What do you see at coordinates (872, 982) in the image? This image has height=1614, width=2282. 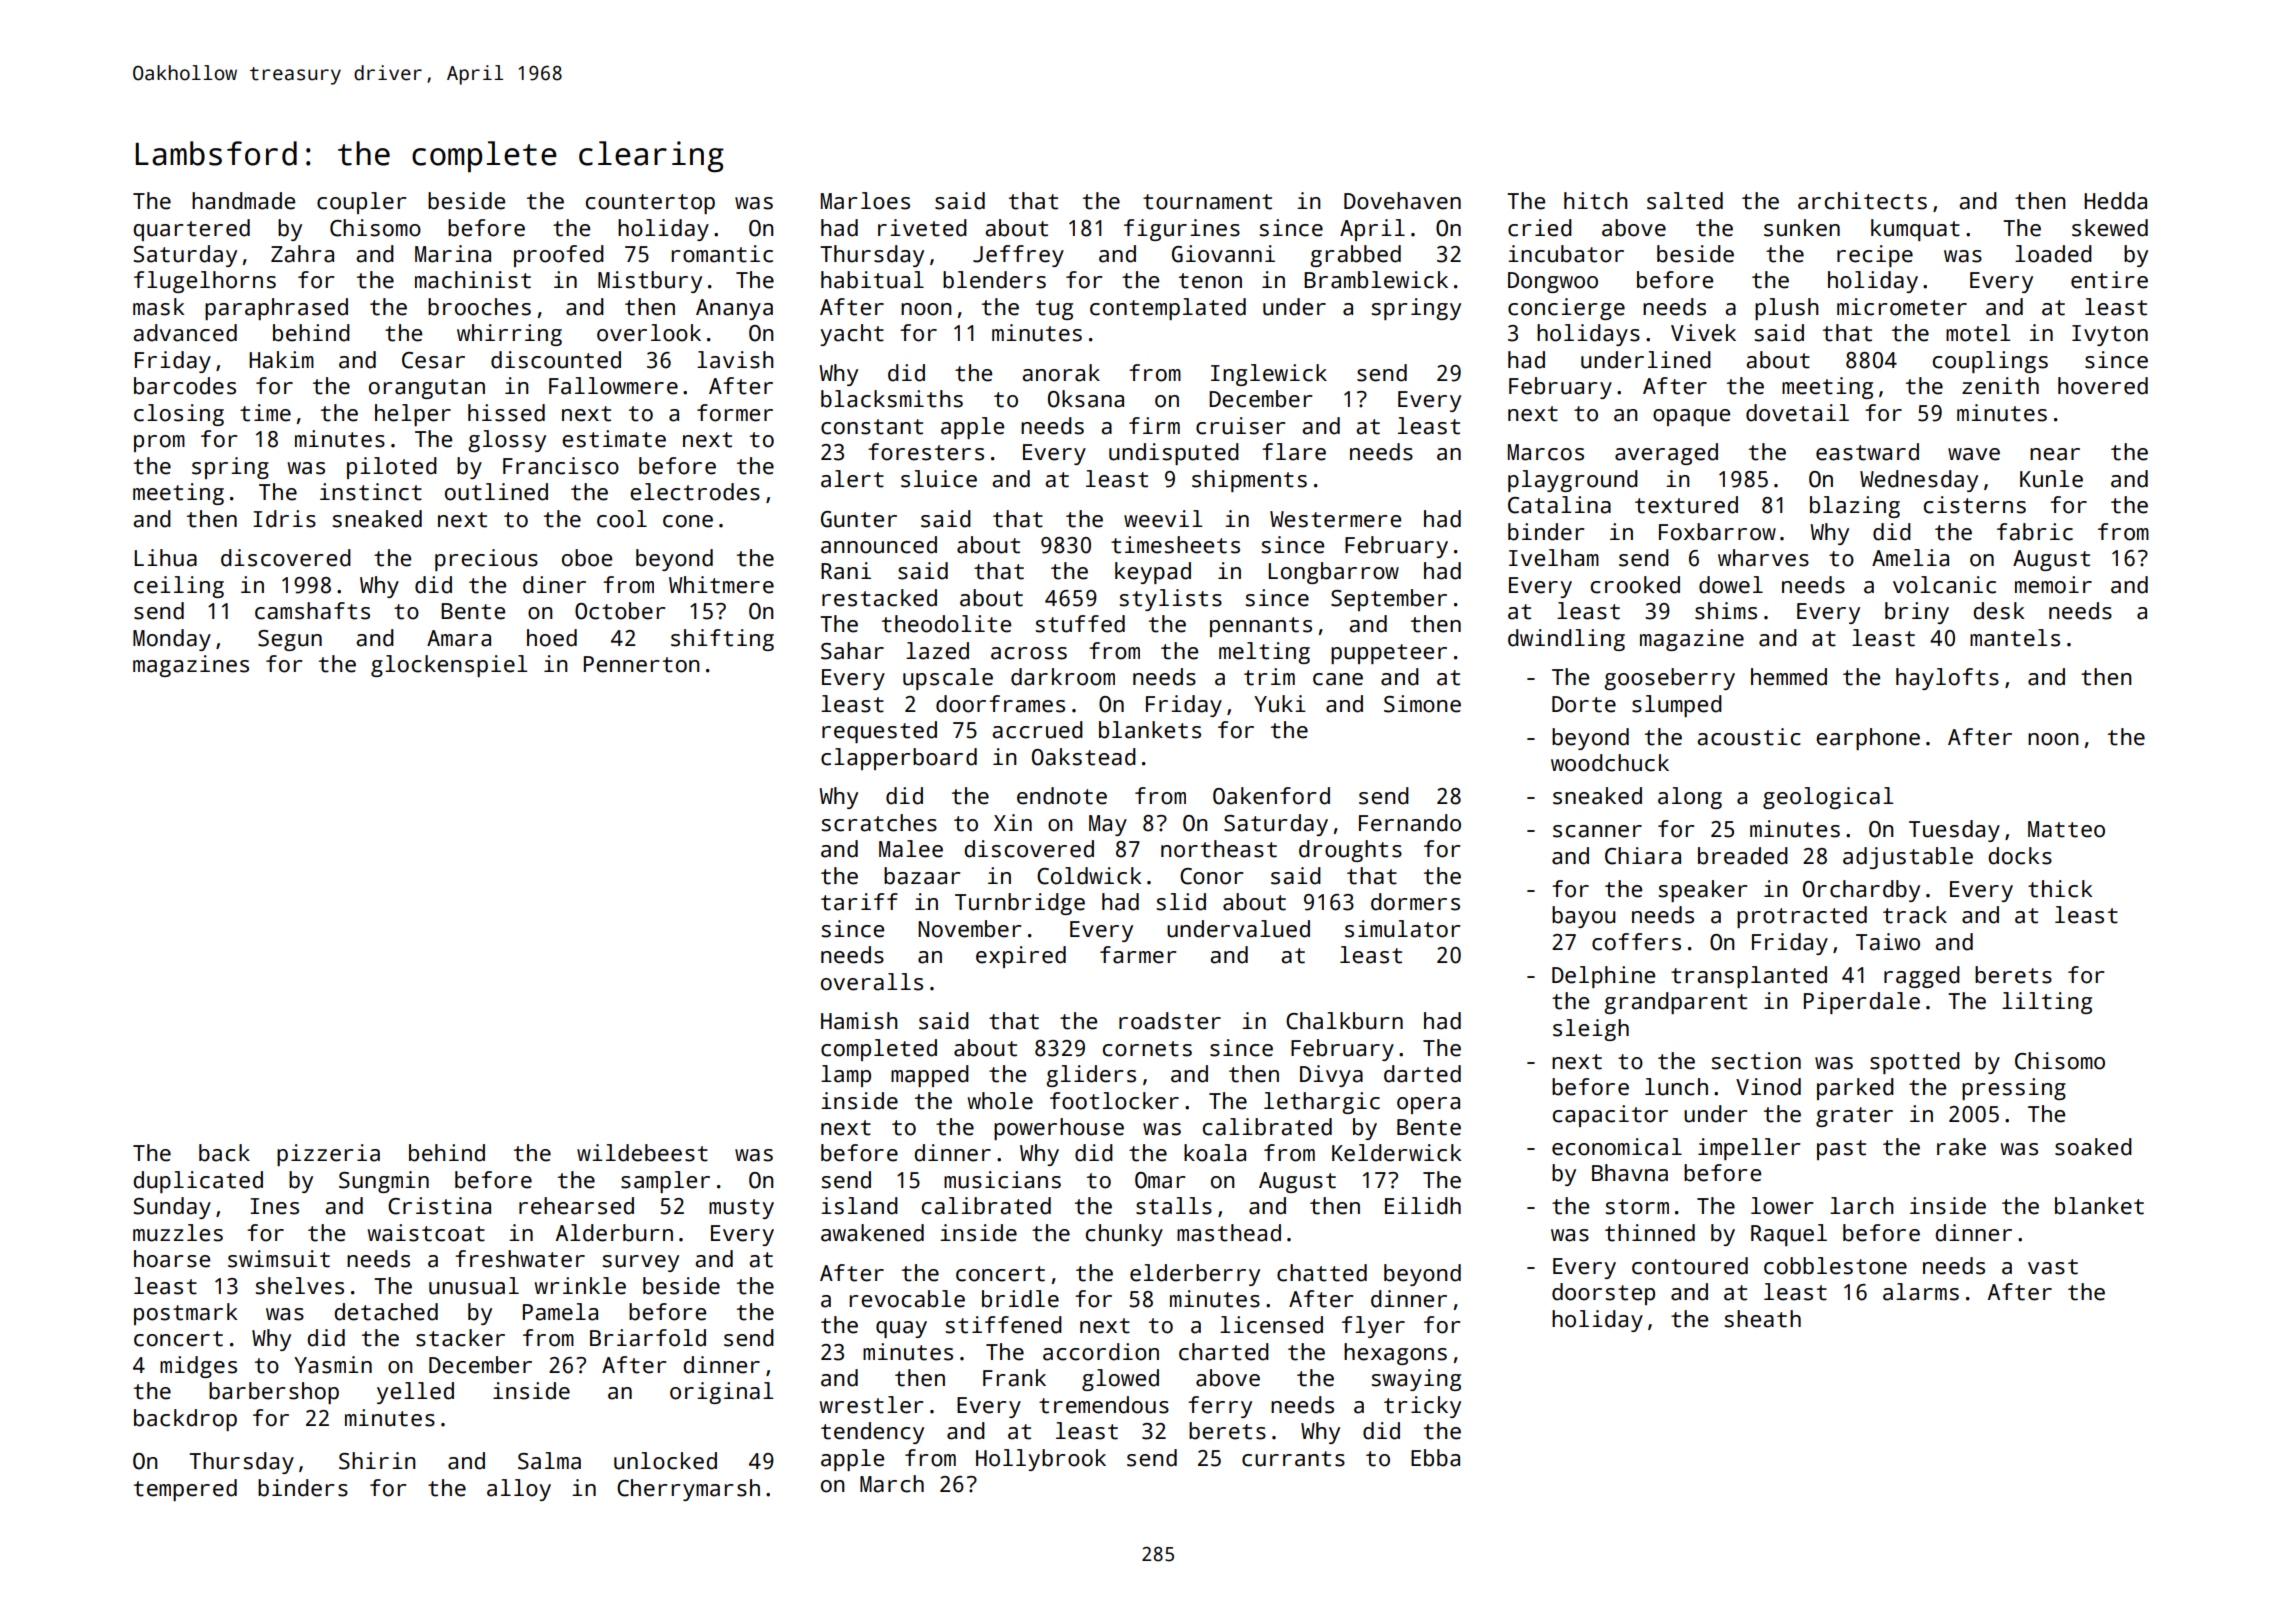 I see `overalls` at bounding box center [872, 982].
